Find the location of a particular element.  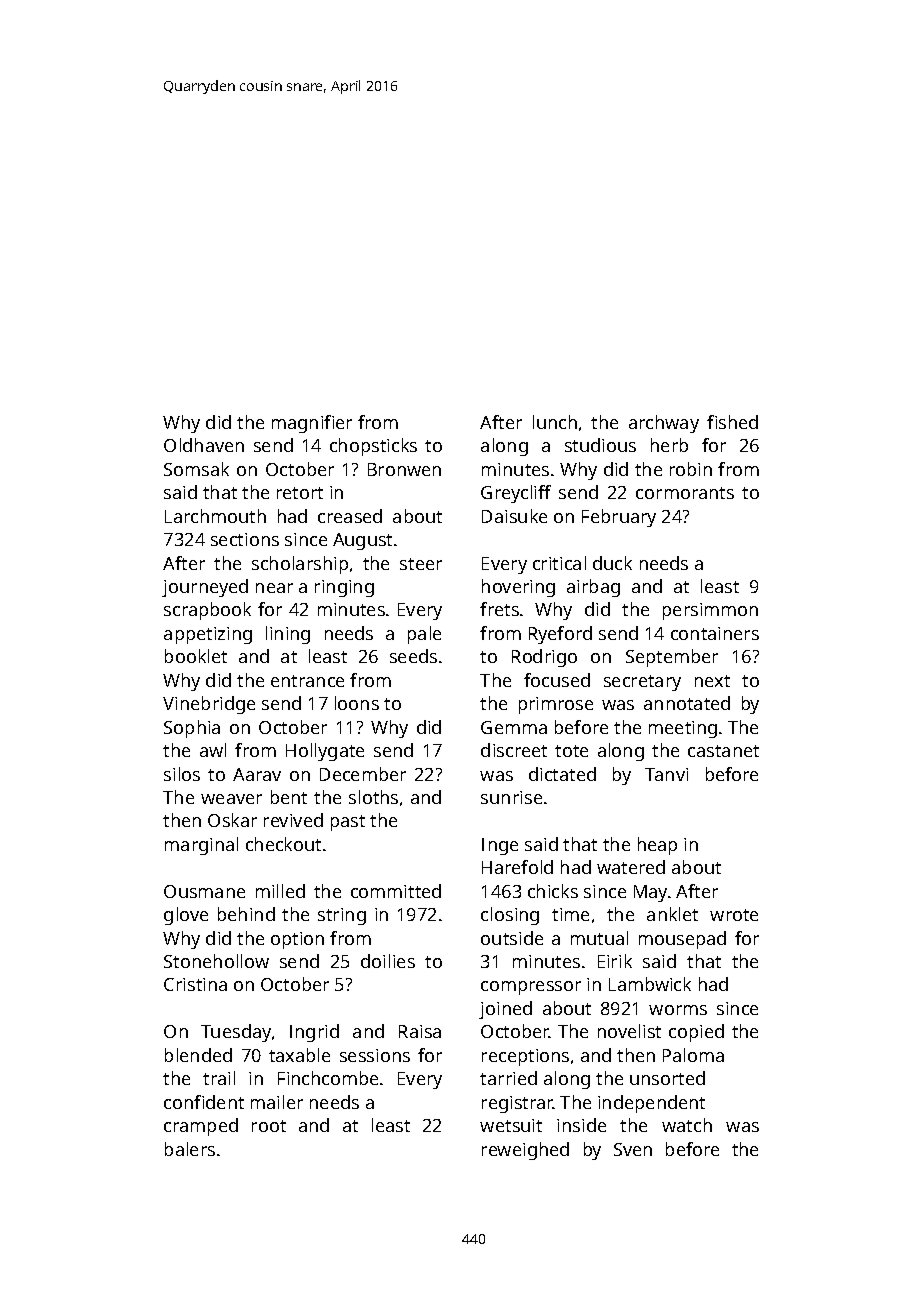

steer is located at coordinates (421, 564).
